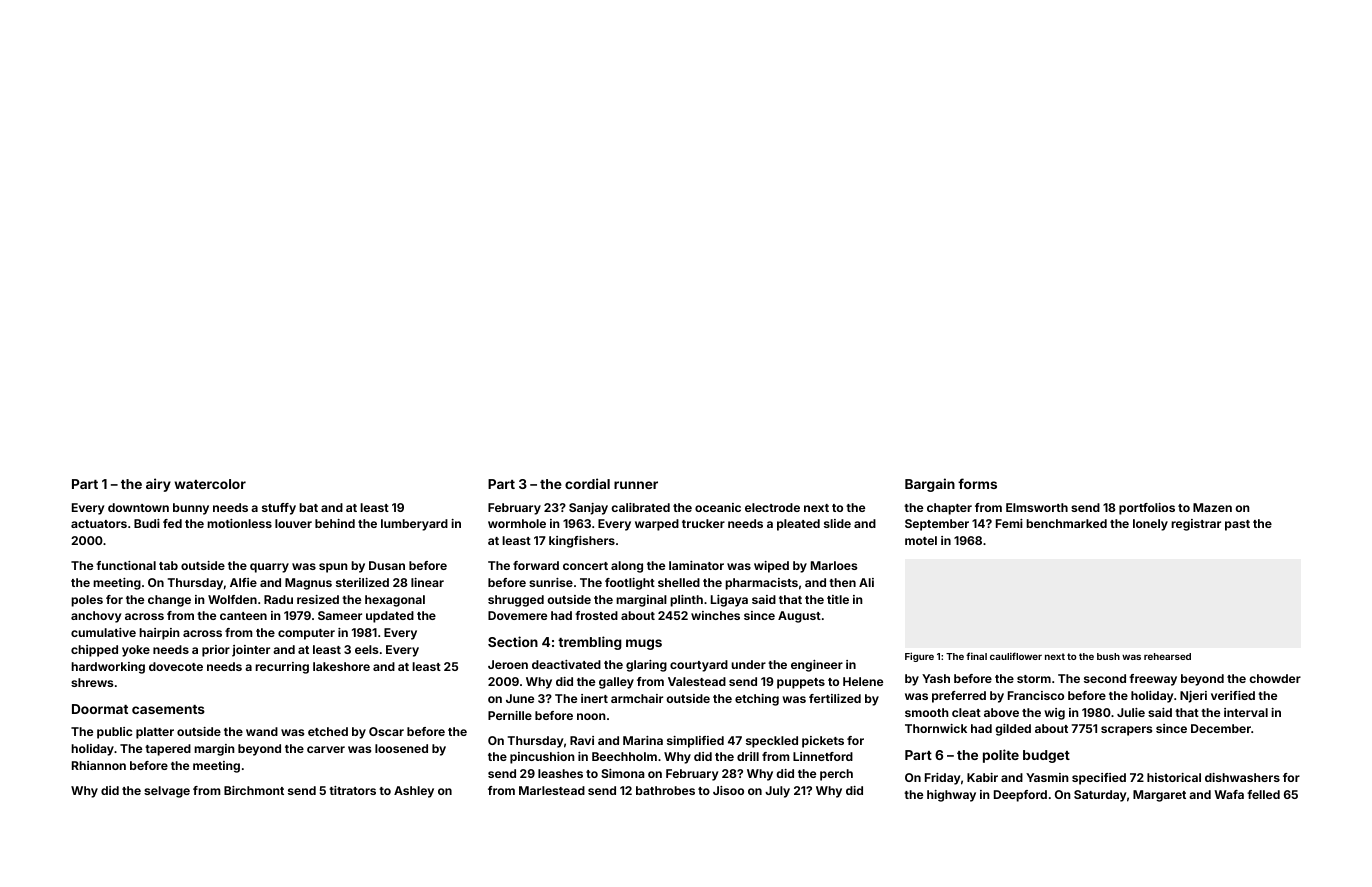 This screenshot has height=887, width=1372. I want to click on hardworking, so click(108, 668).
